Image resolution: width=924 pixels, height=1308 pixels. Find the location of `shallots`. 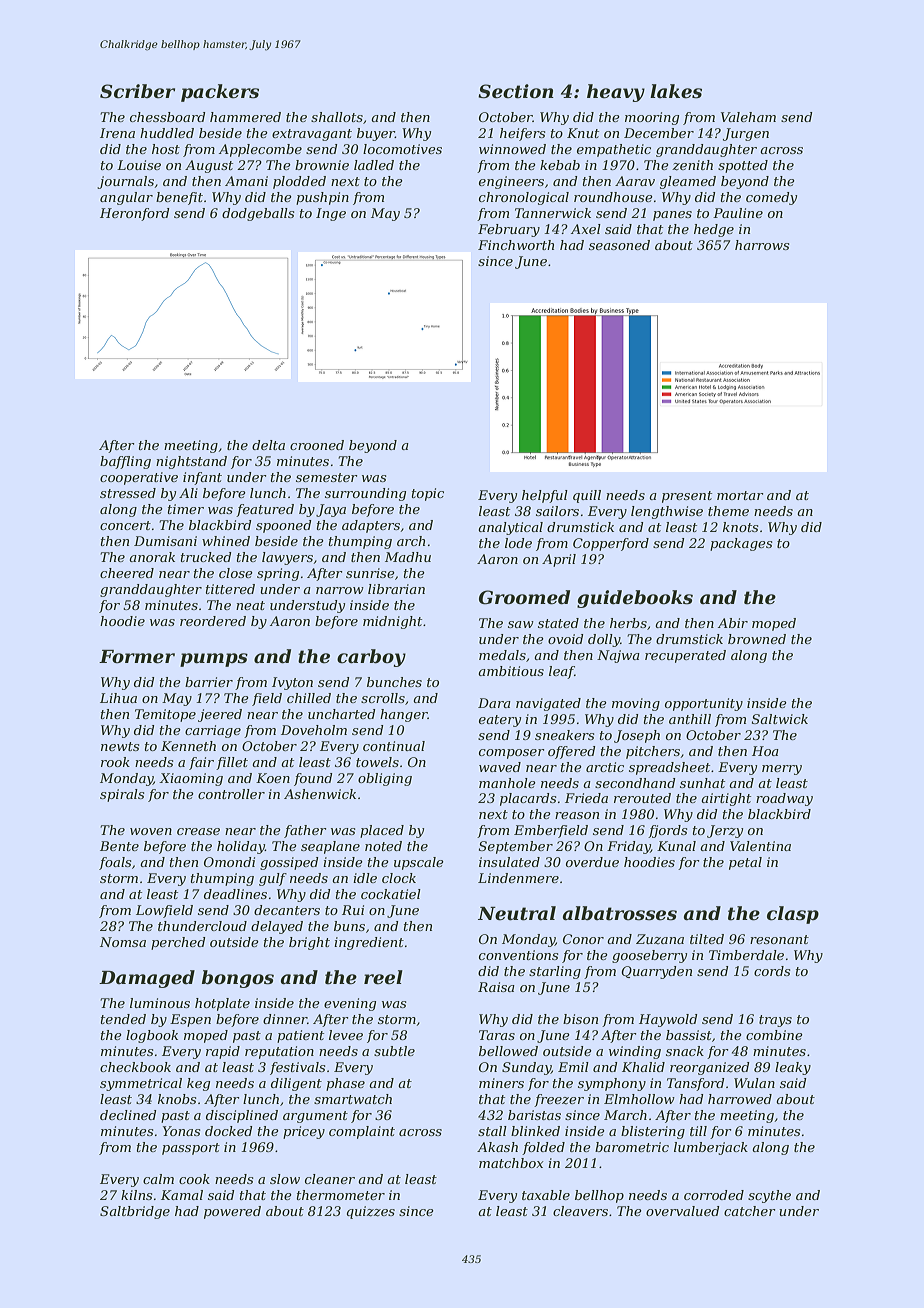

shallots is located at coordinates (337, 117).
